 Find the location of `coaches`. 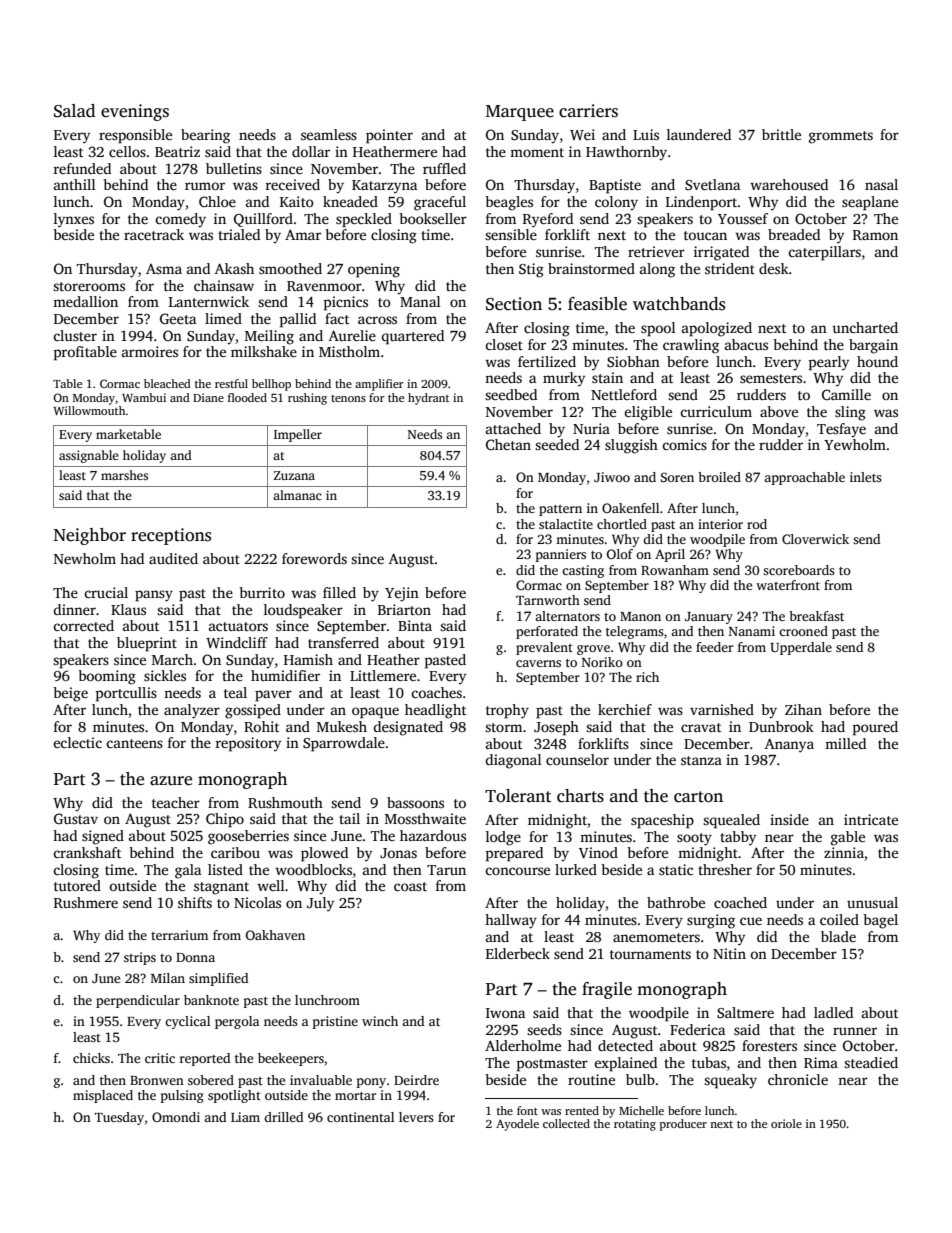

coaches is located at coordinates (436, 692).
